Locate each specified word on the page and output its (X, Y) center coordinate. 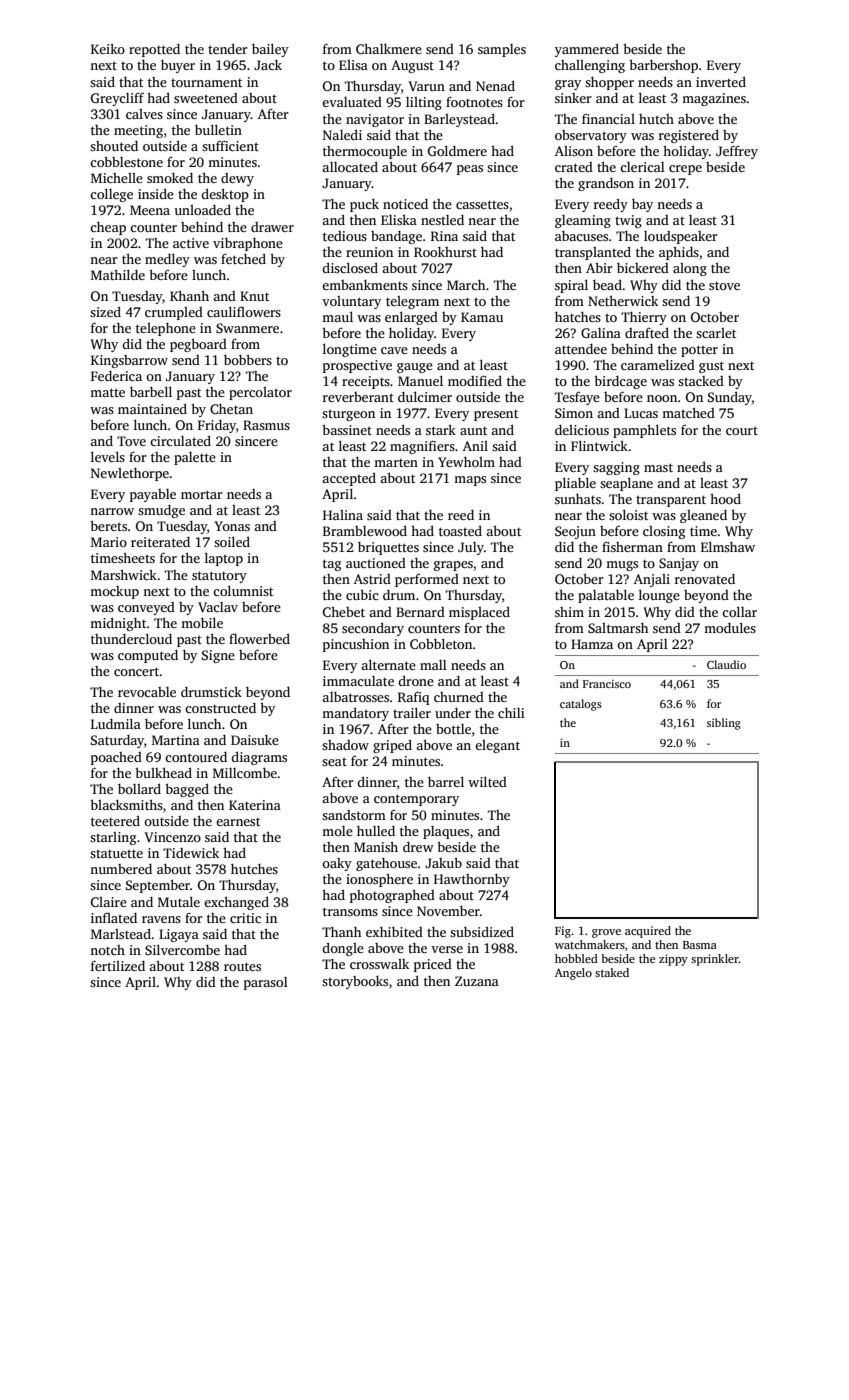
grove (606, 933)
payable (153, 495)
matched (688, 413)
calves (144, 114)
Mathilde (118, 274)
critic (245, 918)
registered (689, 136)
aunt (473, 431)
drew (418, 847)
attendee (581, 349)
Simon (574, 413)
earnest (238, 822)
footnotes (474, 101)
